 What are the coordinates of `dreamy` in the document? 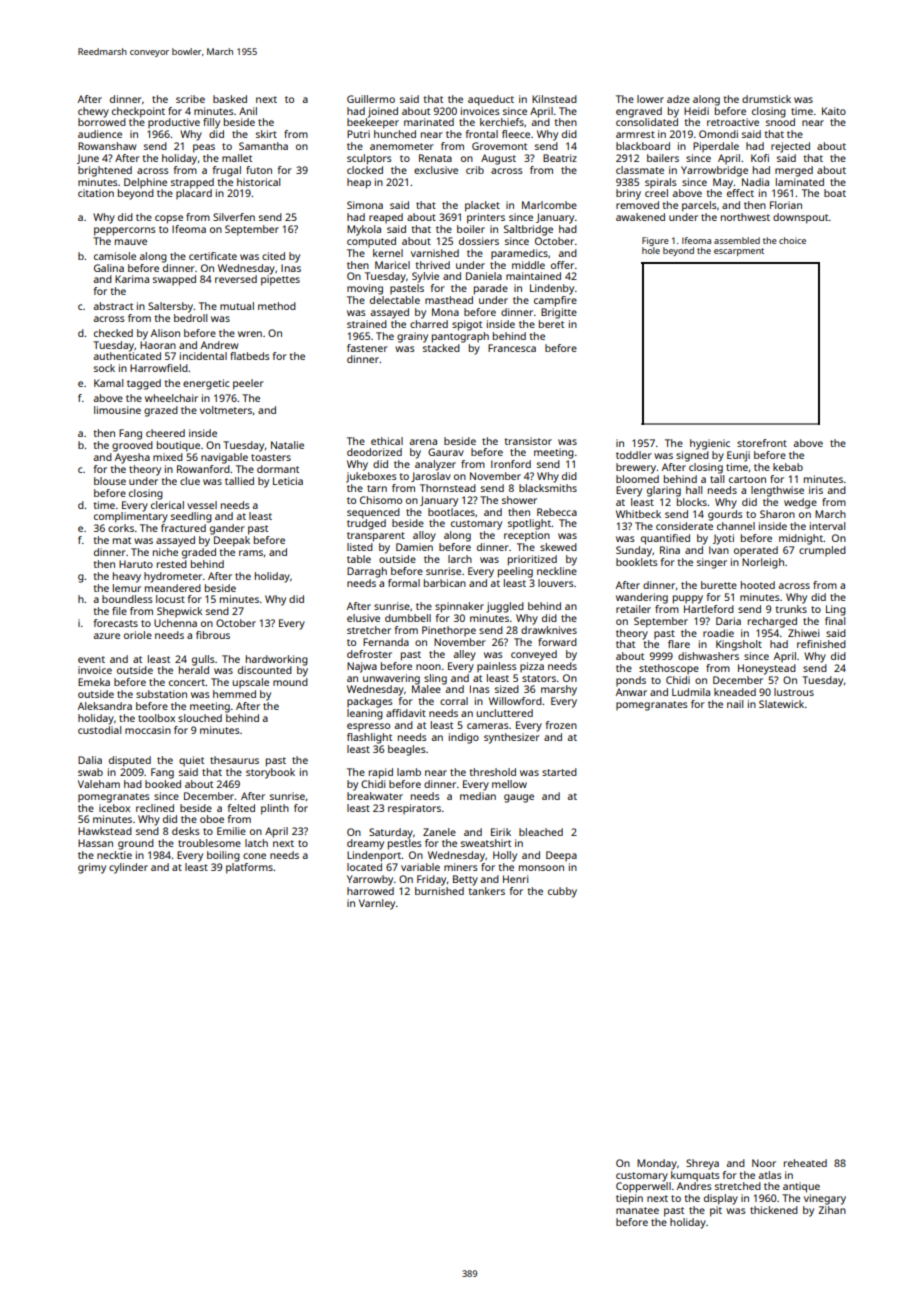 It's located at (365, 844).
